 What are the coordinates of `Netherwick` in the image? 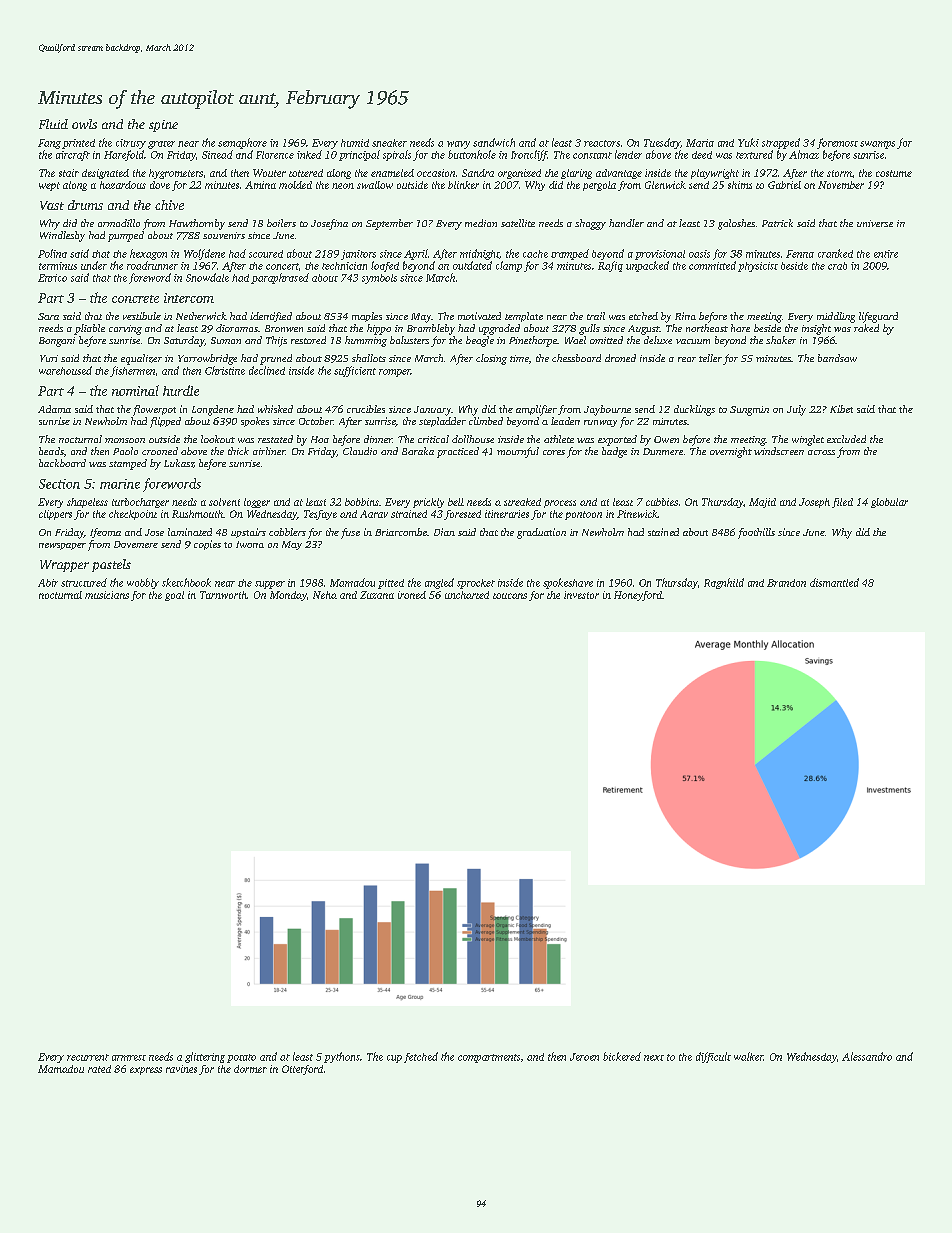 It's located at (201, 316).
